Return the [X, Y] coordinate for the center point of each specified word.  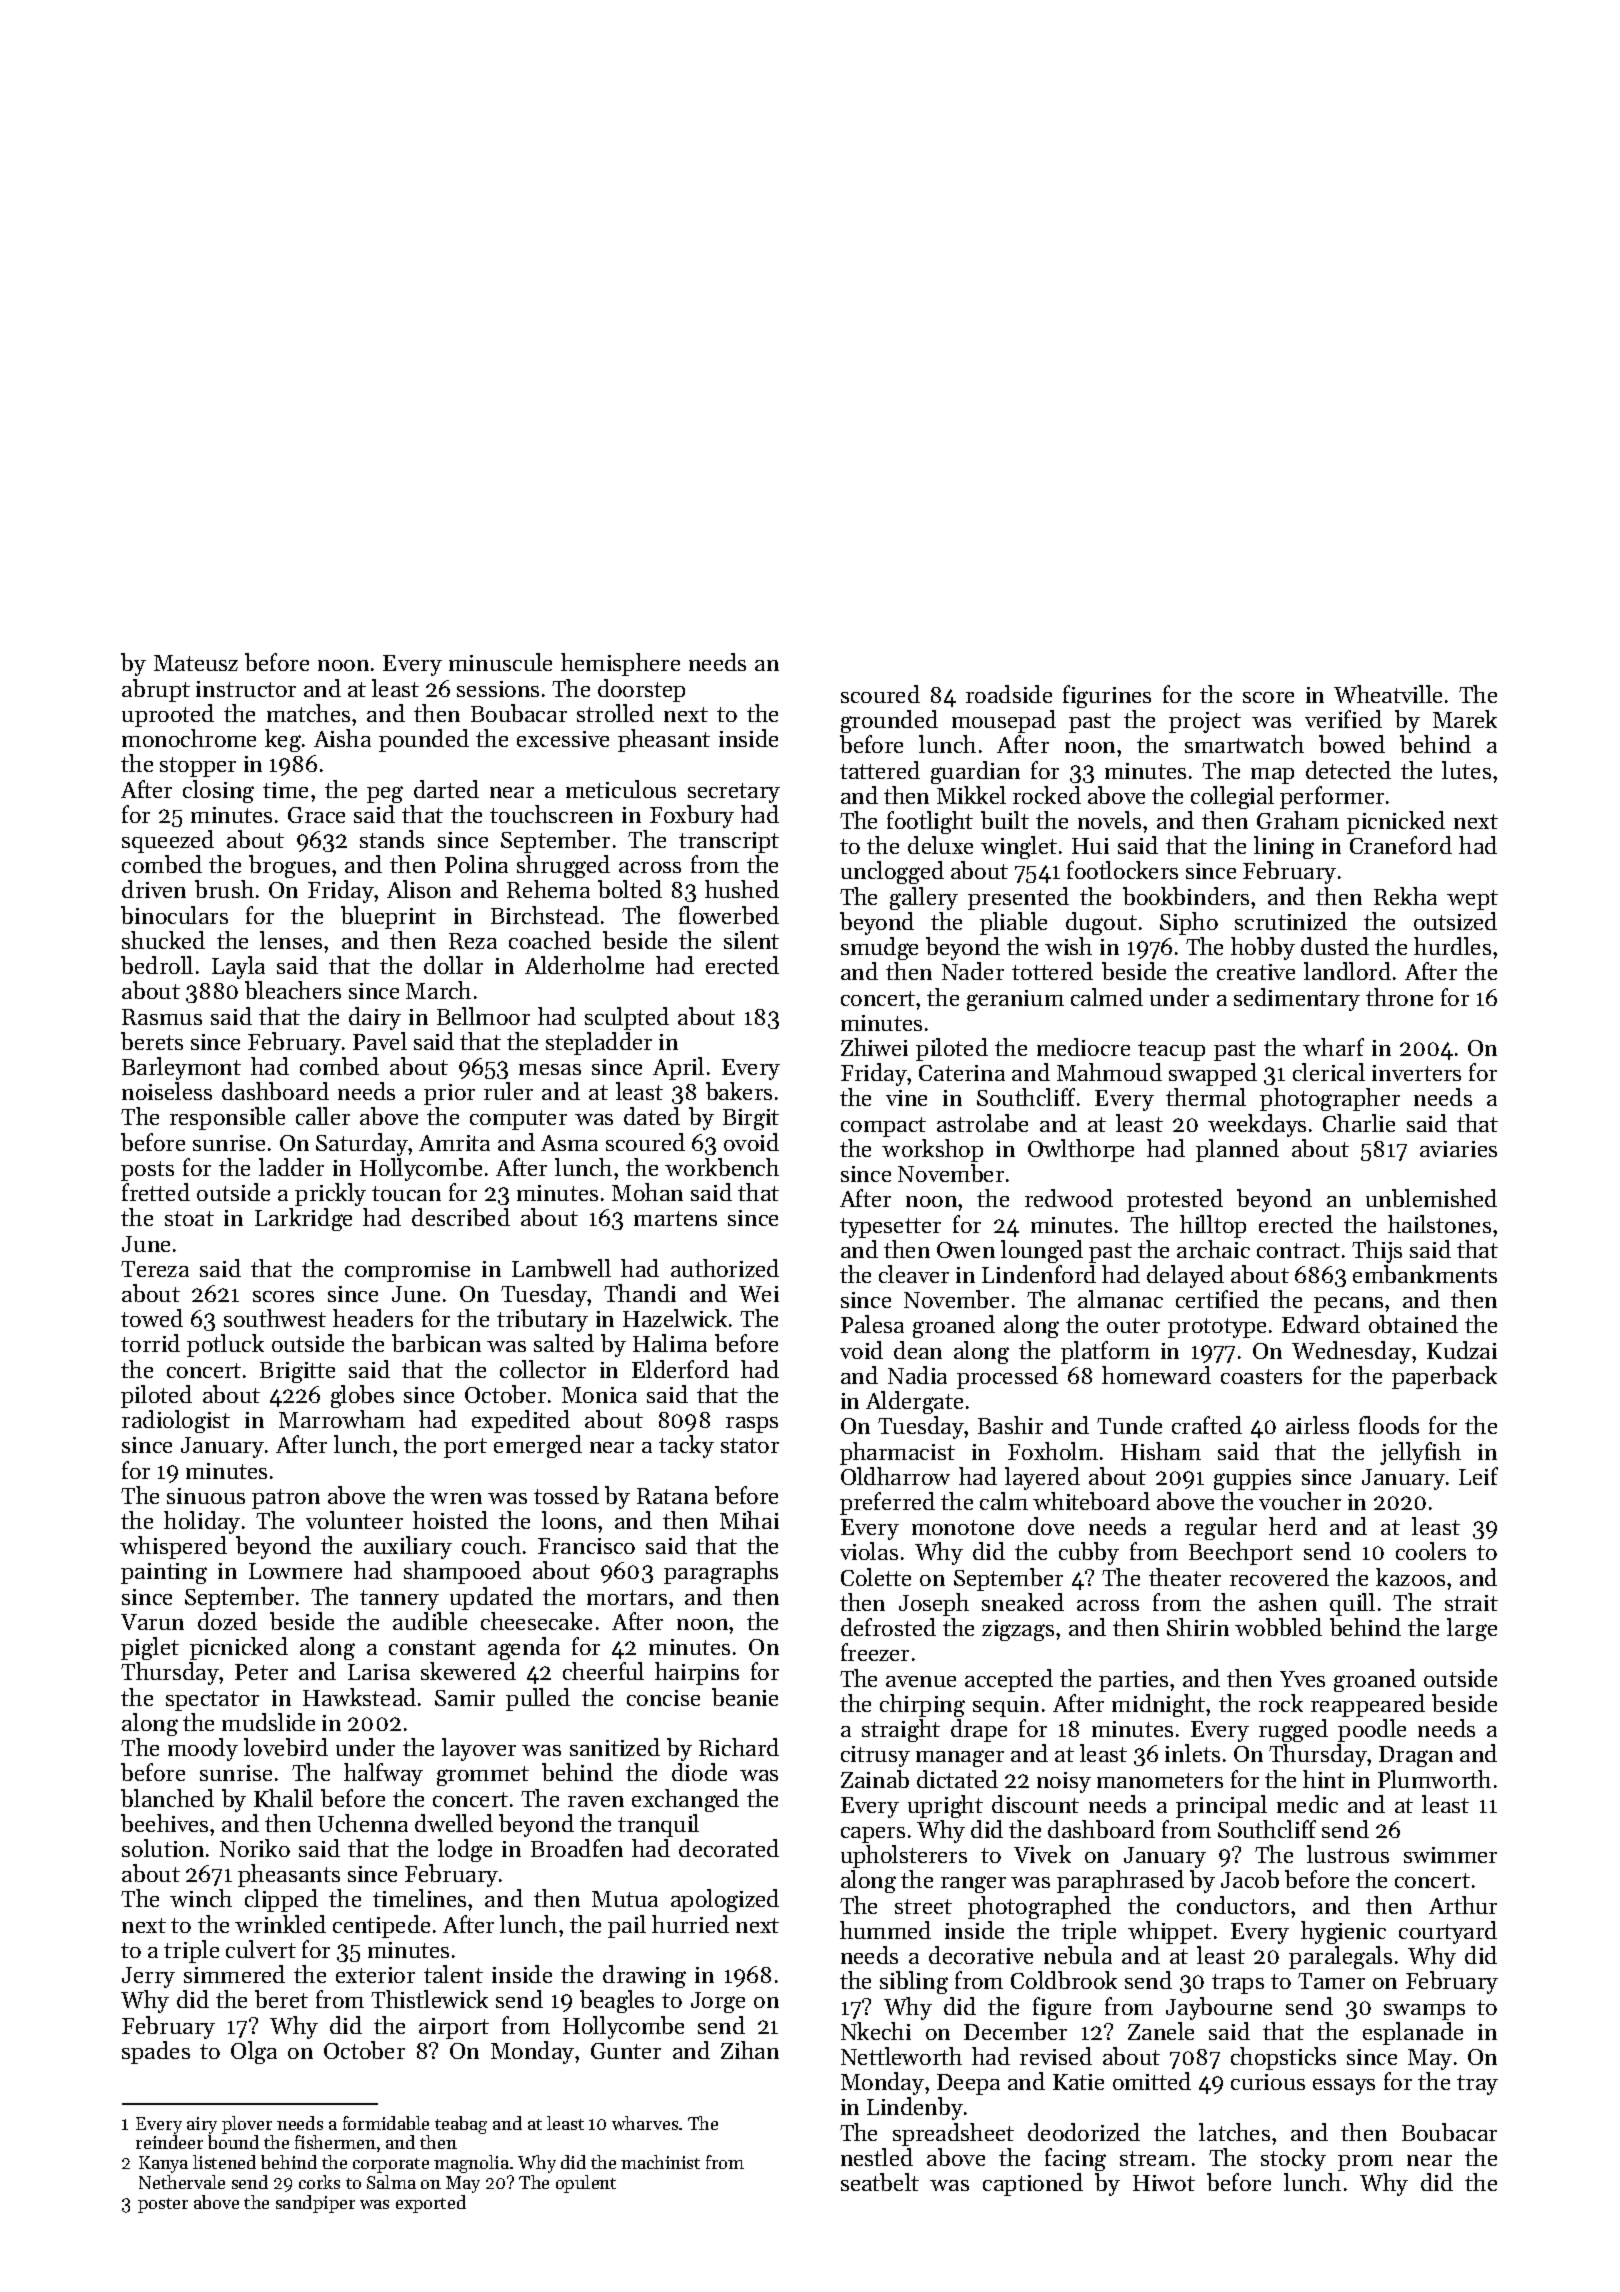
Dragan [1416, 1756]
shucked [163, 940]
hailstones [1439, 1224]
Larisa [379, 1672]
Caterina [962, 1073]
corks [319, 2182]
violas [869, 1551]
